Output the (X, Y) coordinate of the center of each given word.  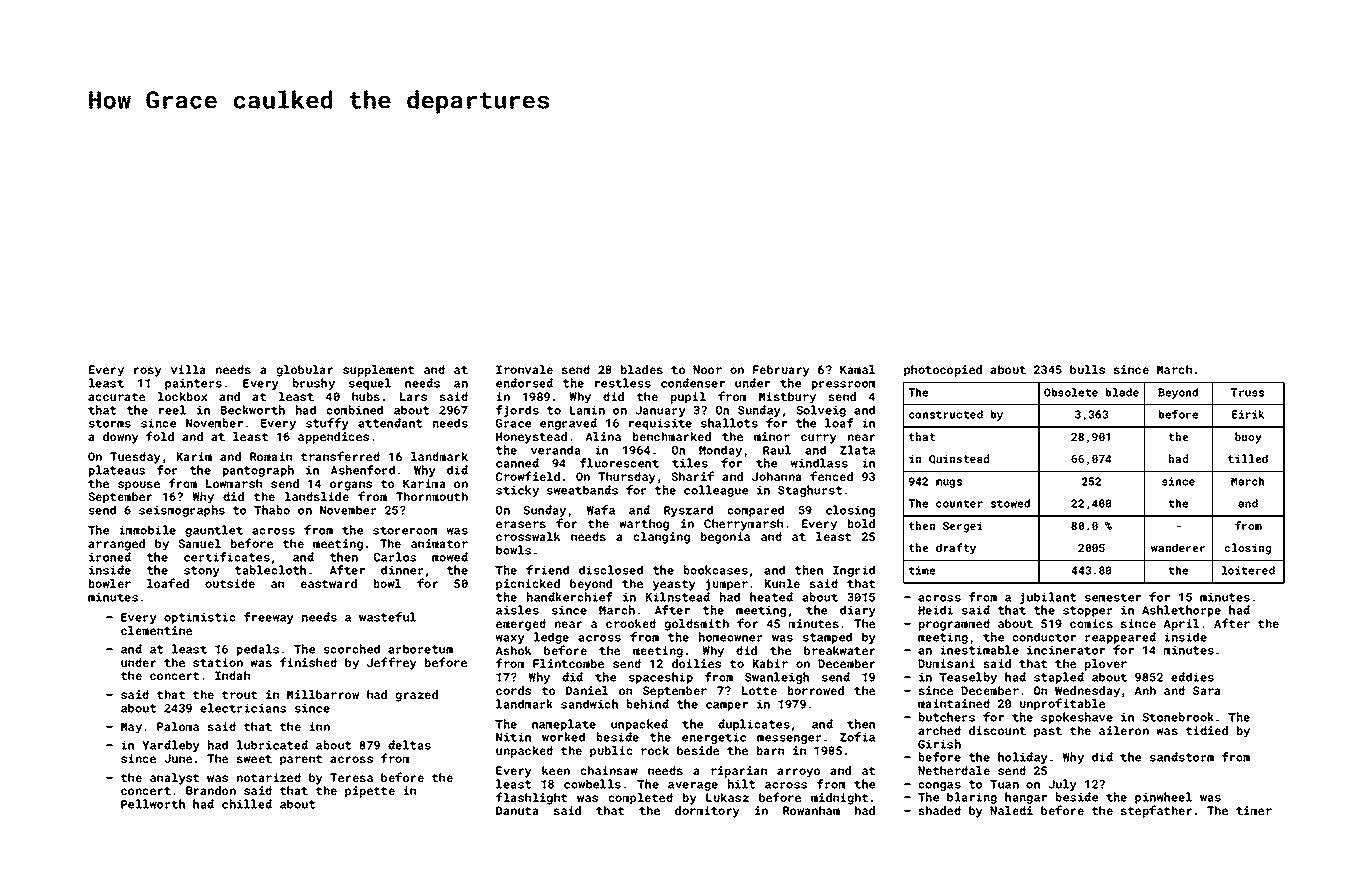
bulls (1087, 369)
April (1181, 625)
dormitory (707, 812)
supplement (378, 371)
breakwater (839, 650)
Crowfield (528, 476)
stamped (827, 638)
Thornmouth (432, 496)
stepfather (1156, 811)
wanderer (1178, 547)
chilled (247, 804)
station (218, 662)
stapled (1059, 678)
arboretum (420, 649)
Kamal (857, 369)
